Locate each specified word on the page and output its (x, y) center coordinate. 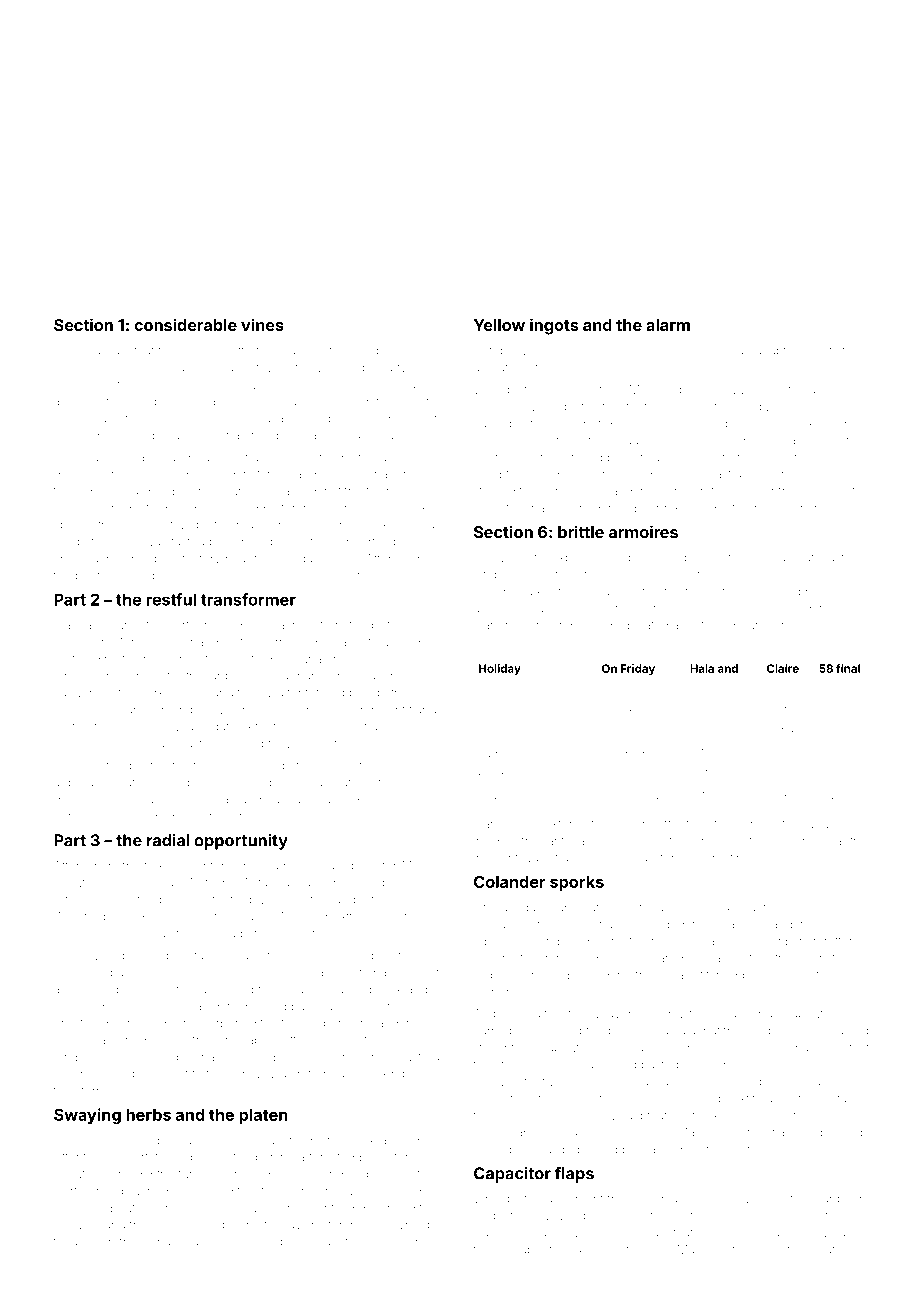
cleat (822, 1249)
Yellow (499, 325)
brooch (95, 1242)
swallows (612, 1249)
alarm (668, 325)
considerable (185, 324)
